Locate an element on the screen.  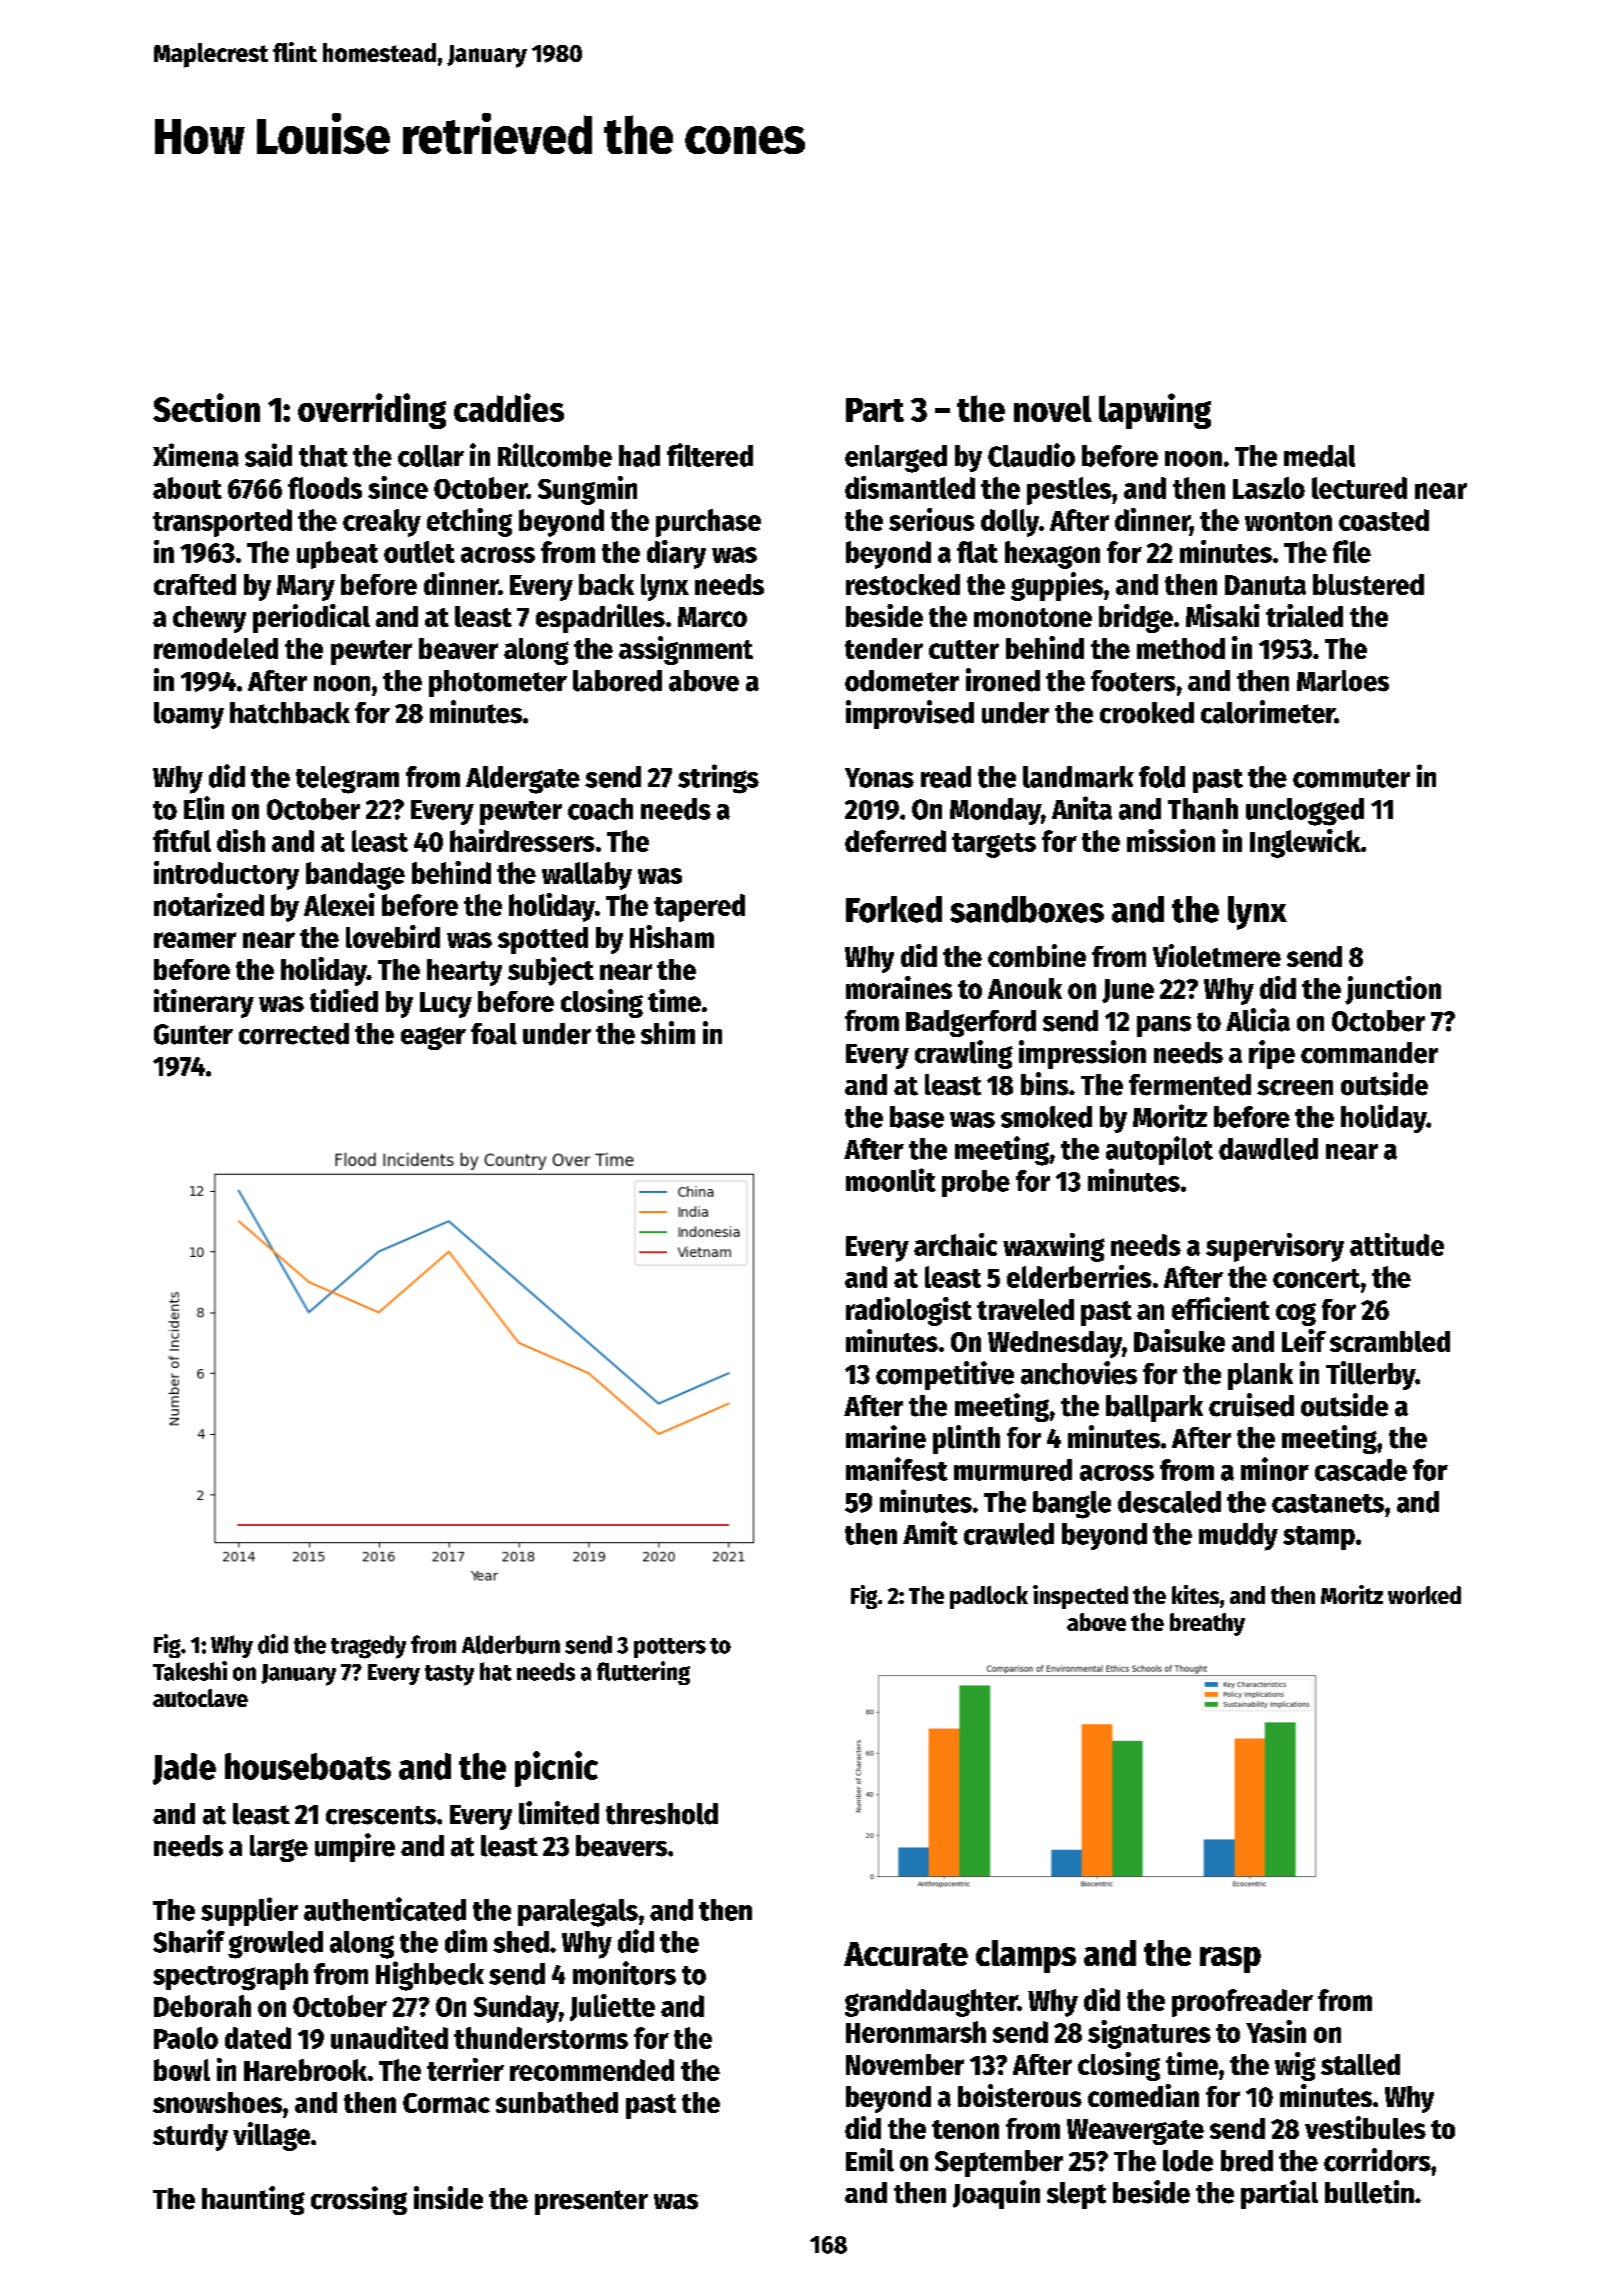
coasted is located at coordinates (1384, 520).
